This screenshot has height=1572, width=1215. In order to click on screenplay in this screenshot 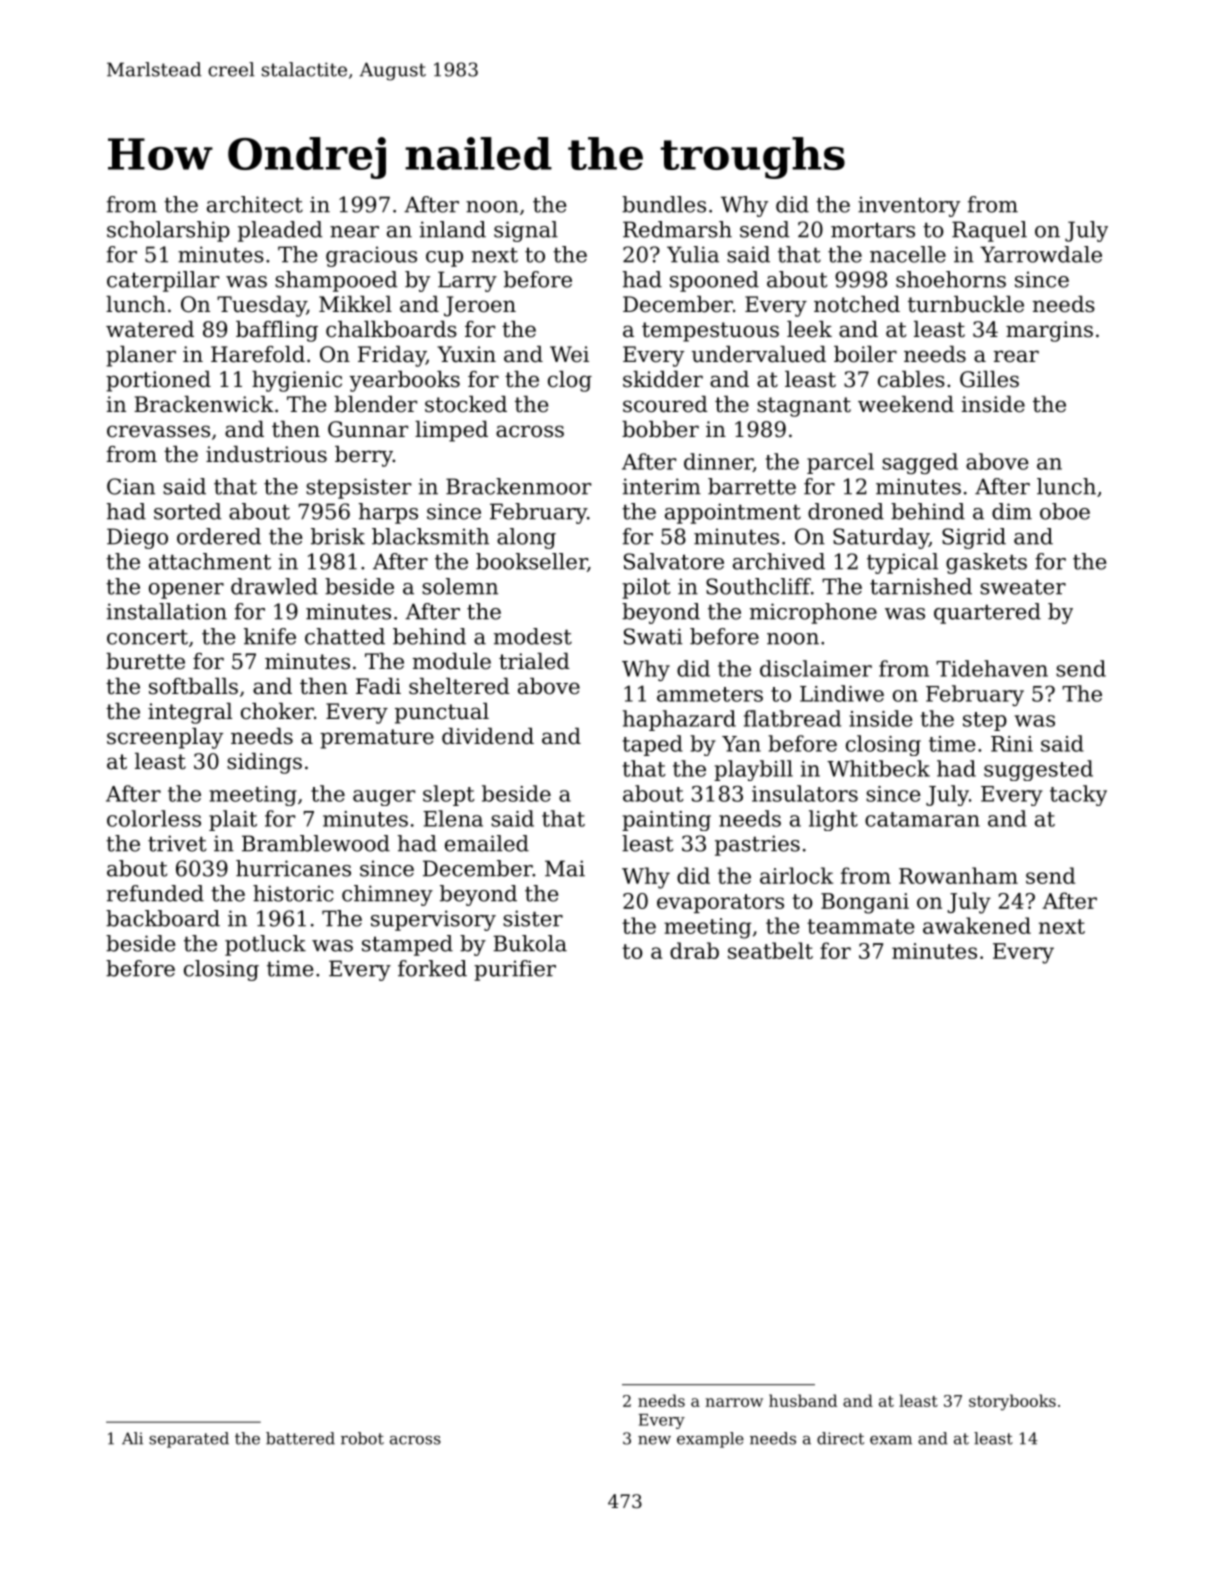, I will do `click(165, 738)`.
